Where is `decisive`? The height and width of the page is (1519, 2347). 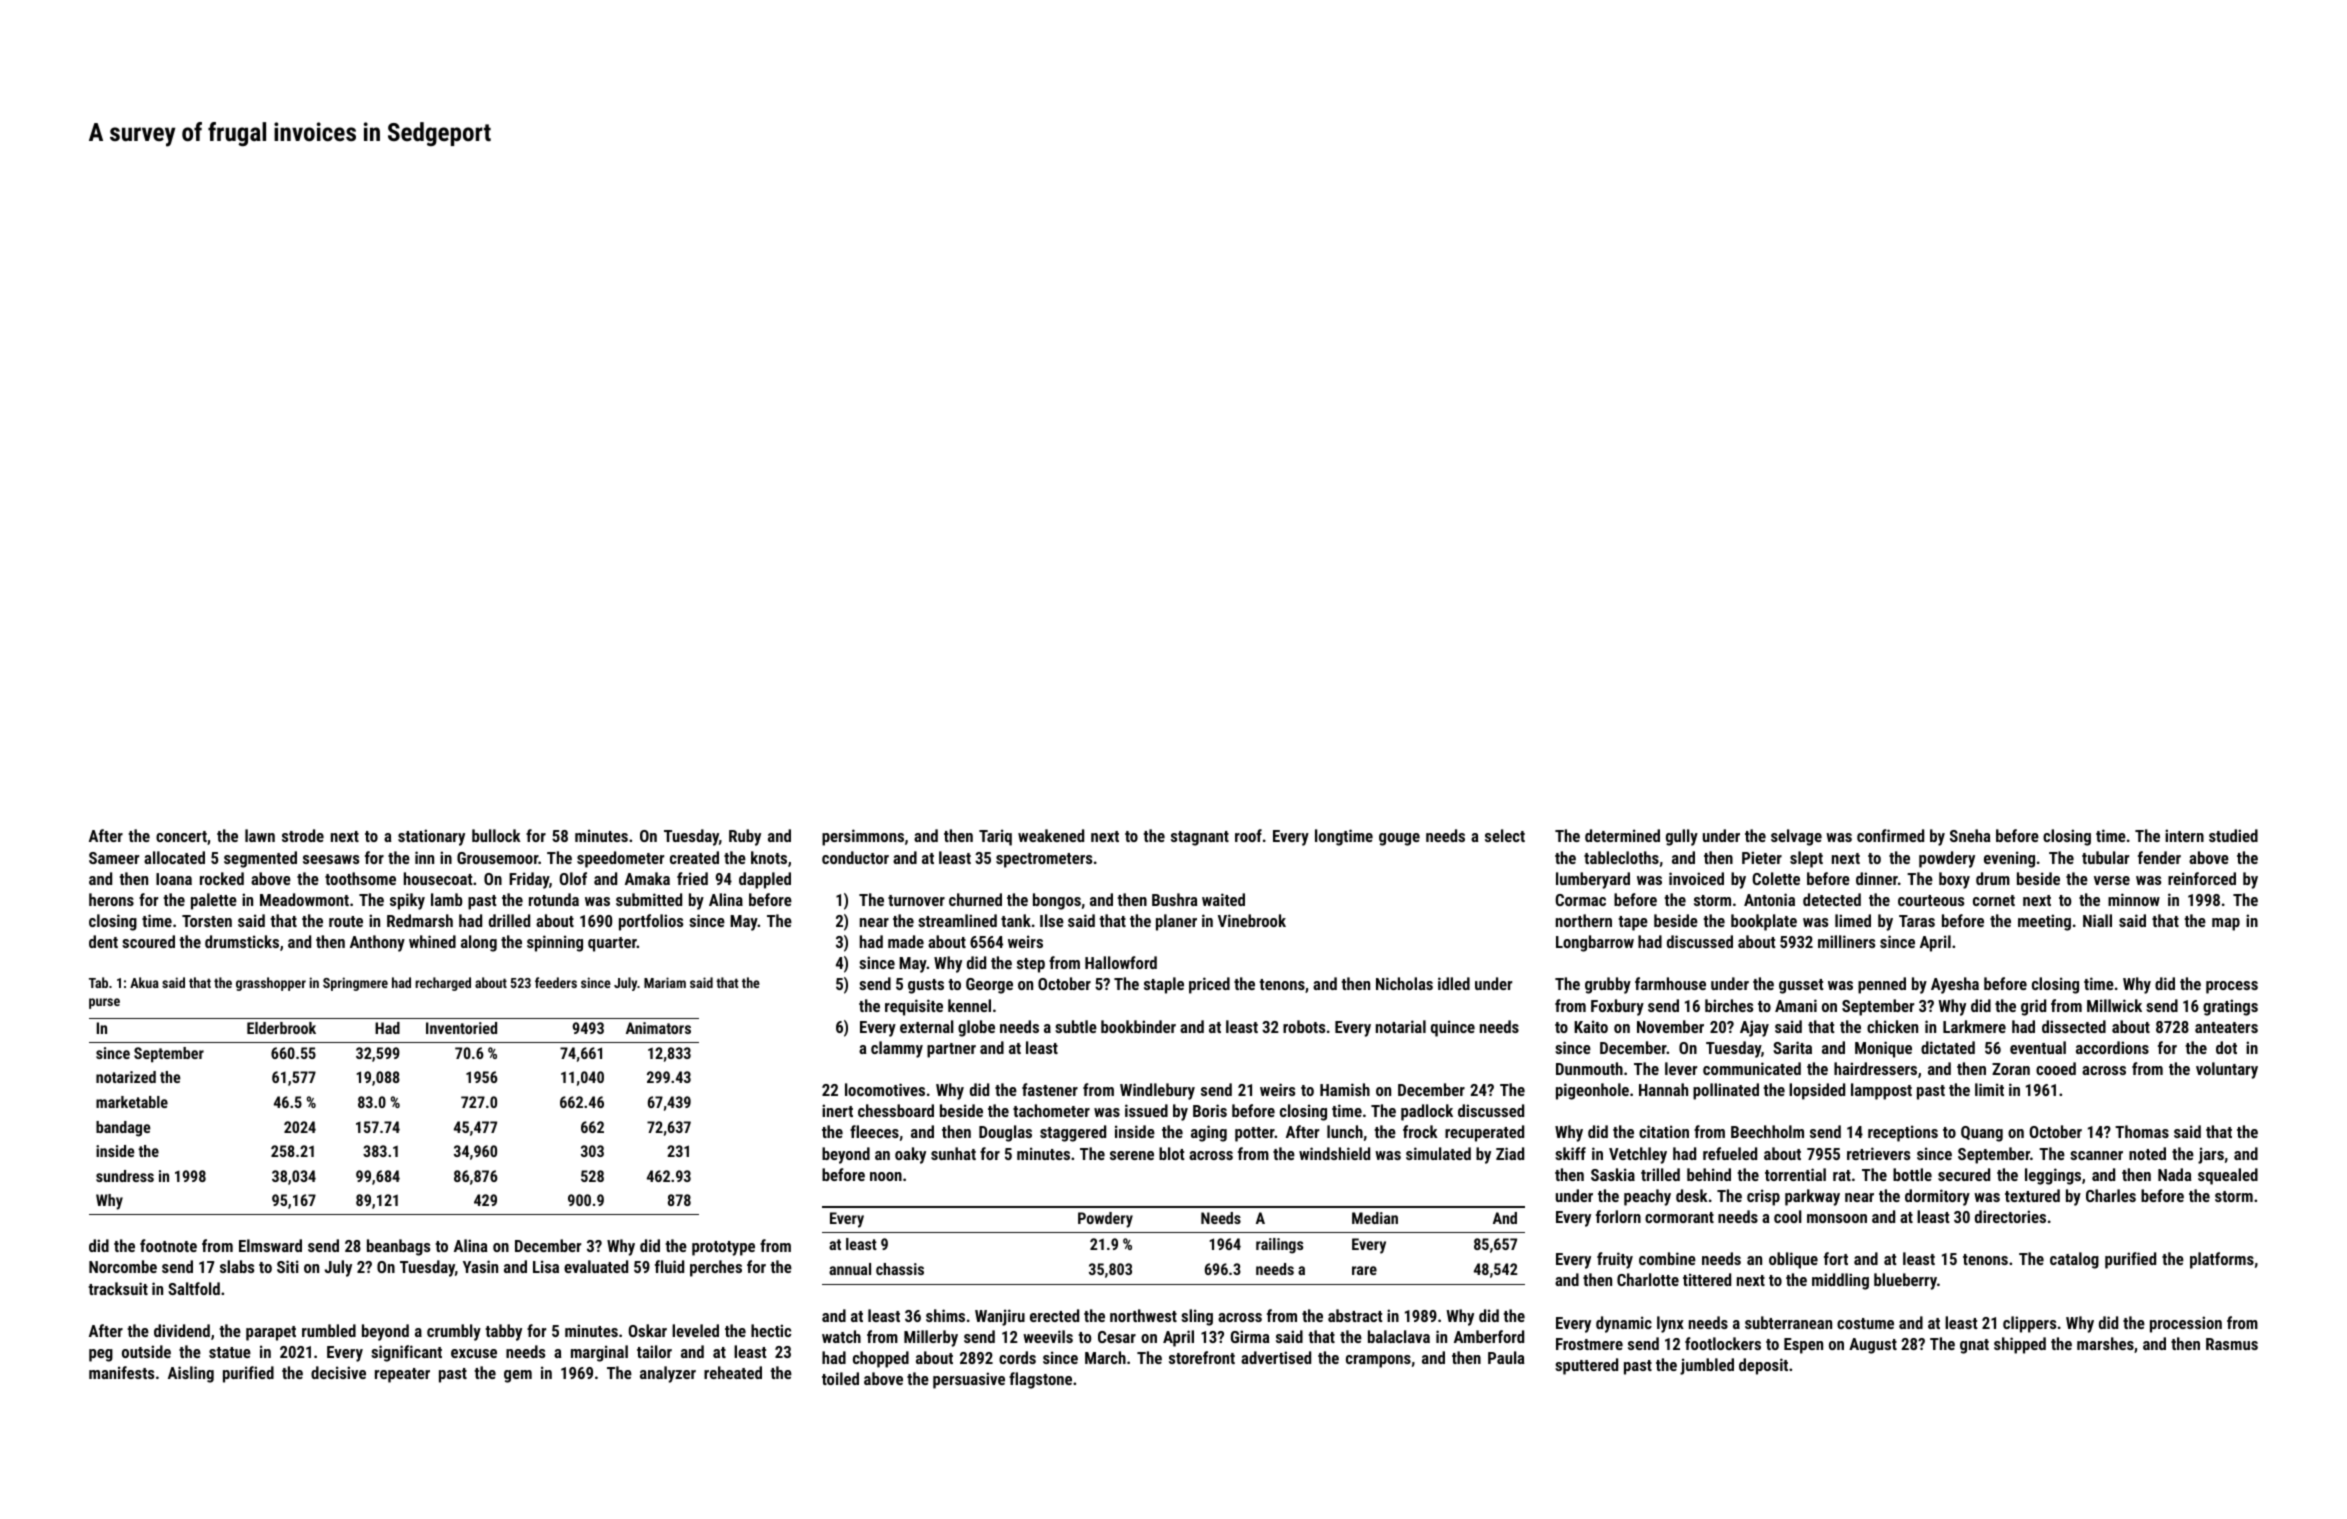 decisive is located at coordinates (338, 1372).
